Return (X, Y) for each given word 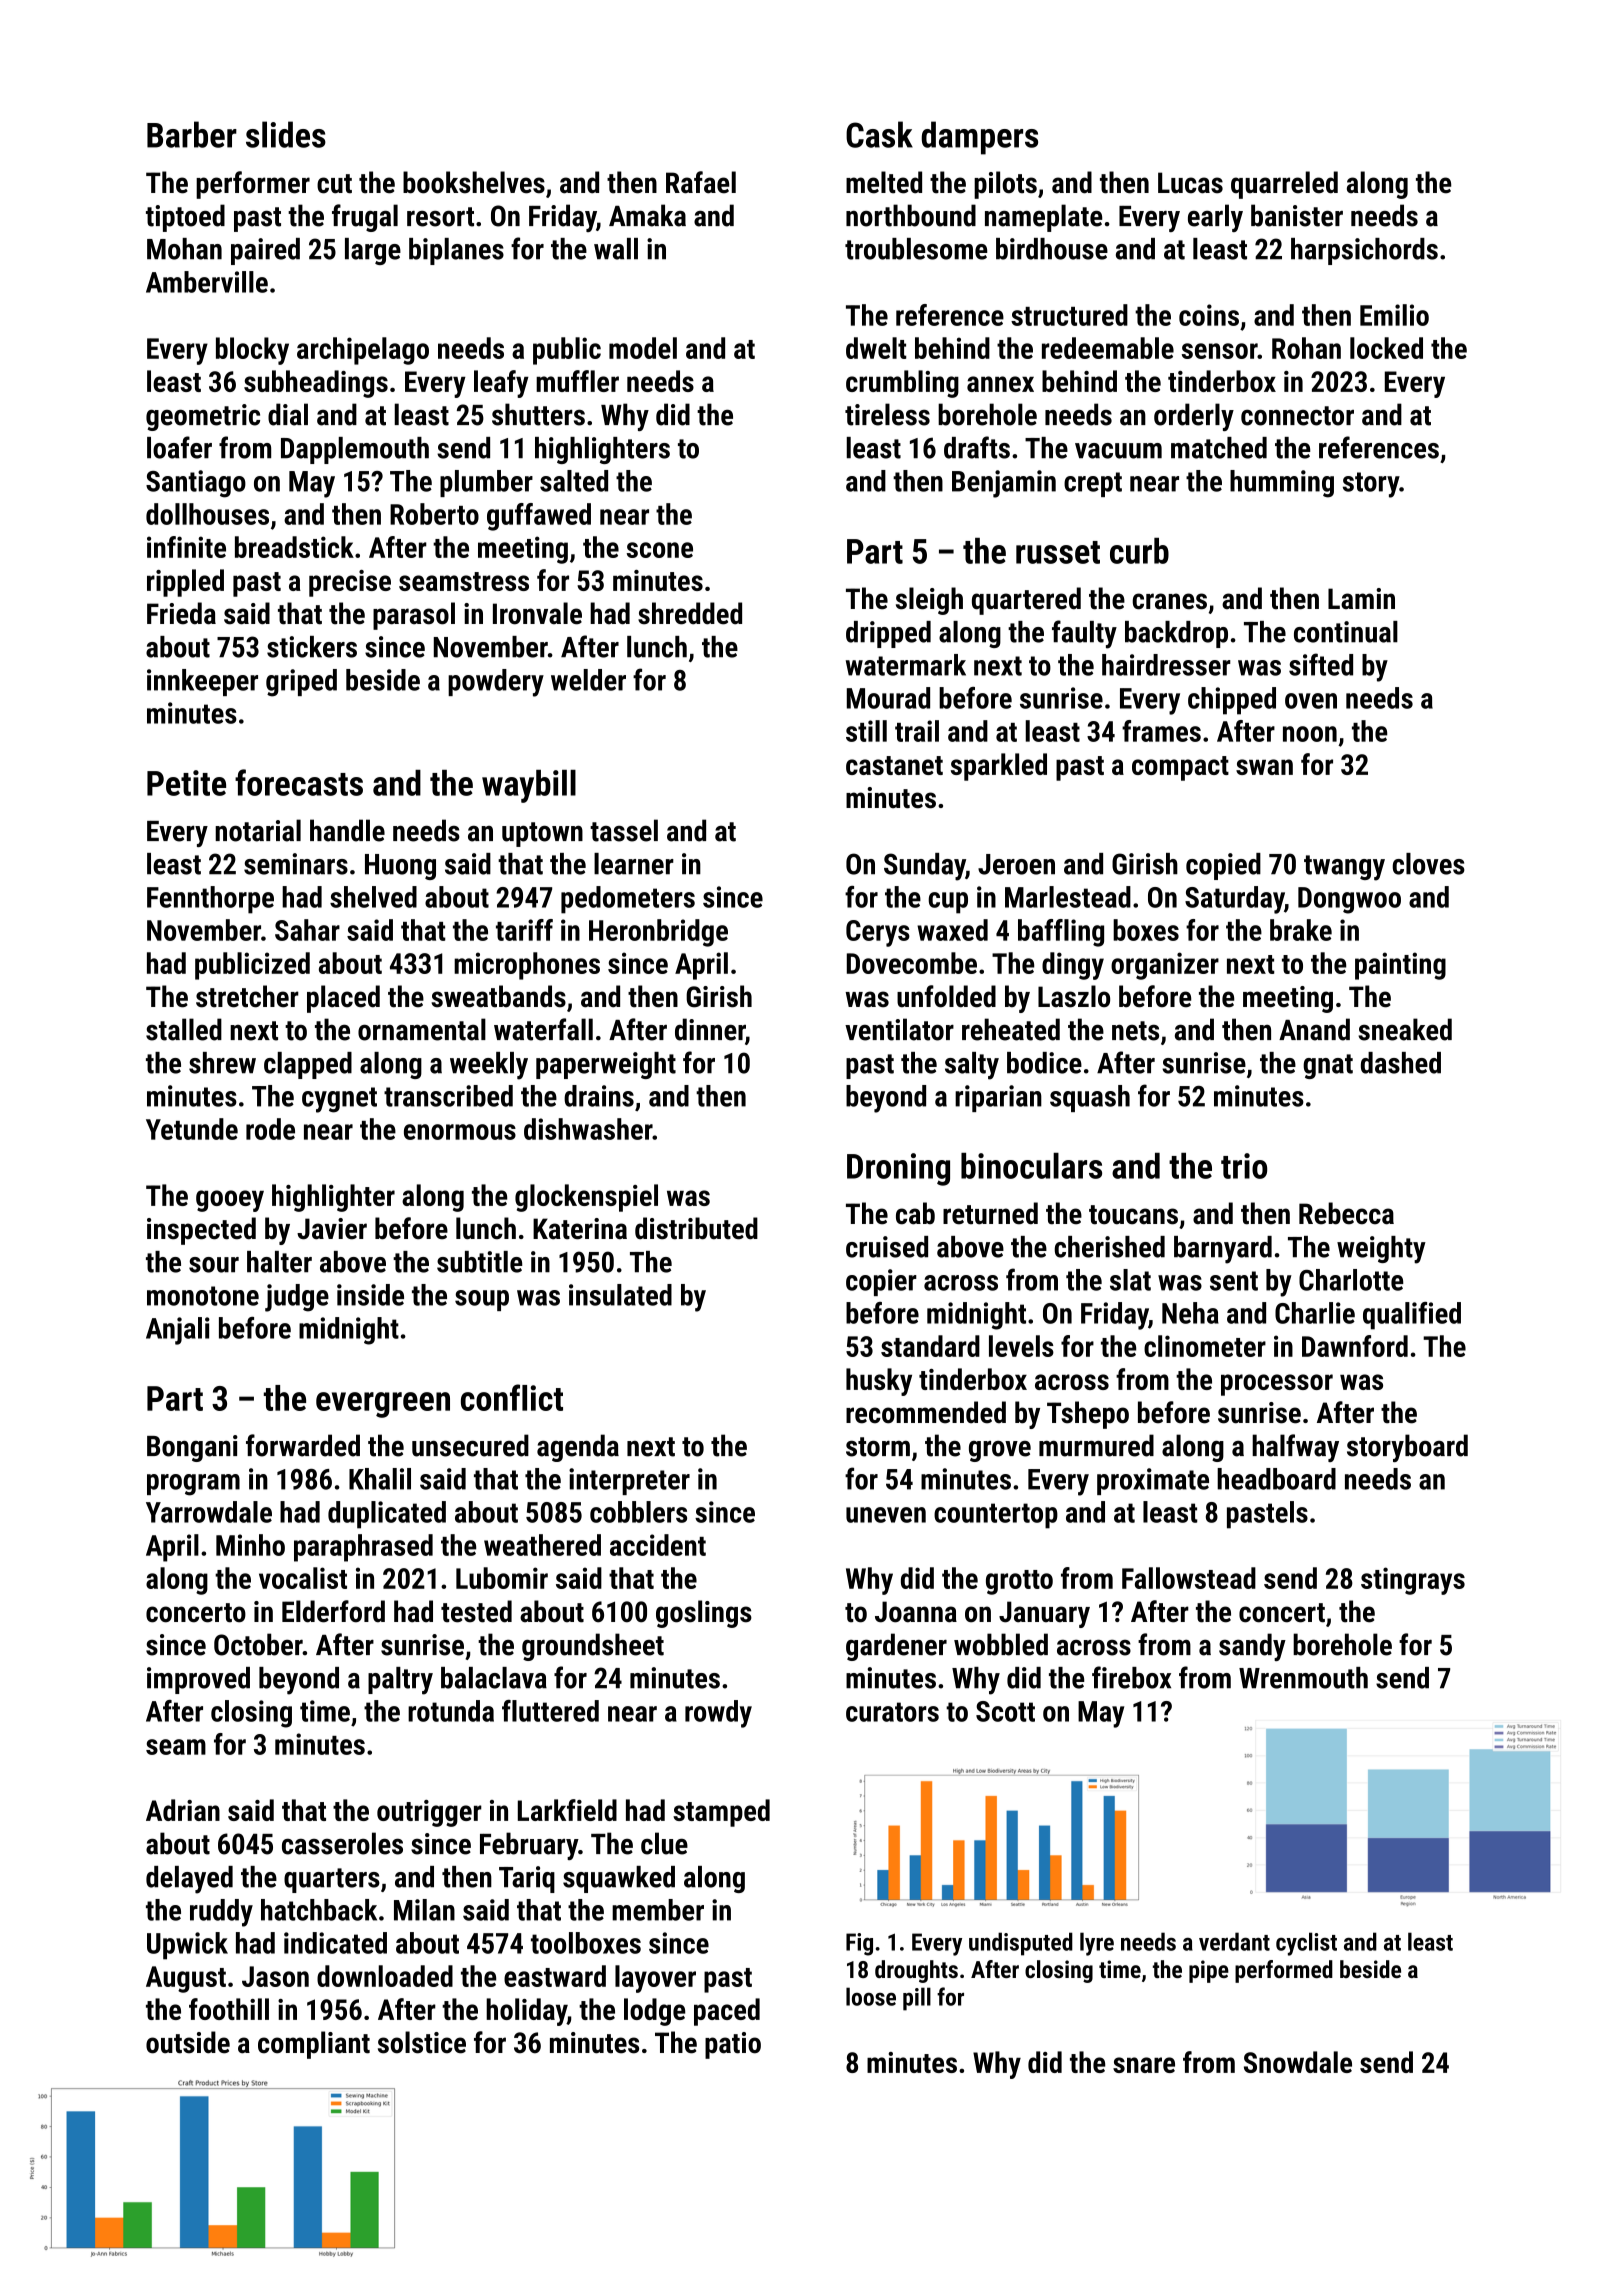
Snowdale (1298, 2062)
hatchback (319, 1910)
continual (1346, 632)
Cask (879, 134)
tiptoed (185, 218)
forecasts (299, 782)
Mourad (888, 698)
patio (733, 2045)
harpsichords (1364, 251)
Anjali (178, 1331)
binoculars (1031, 1166)
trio (1244, 1166)
